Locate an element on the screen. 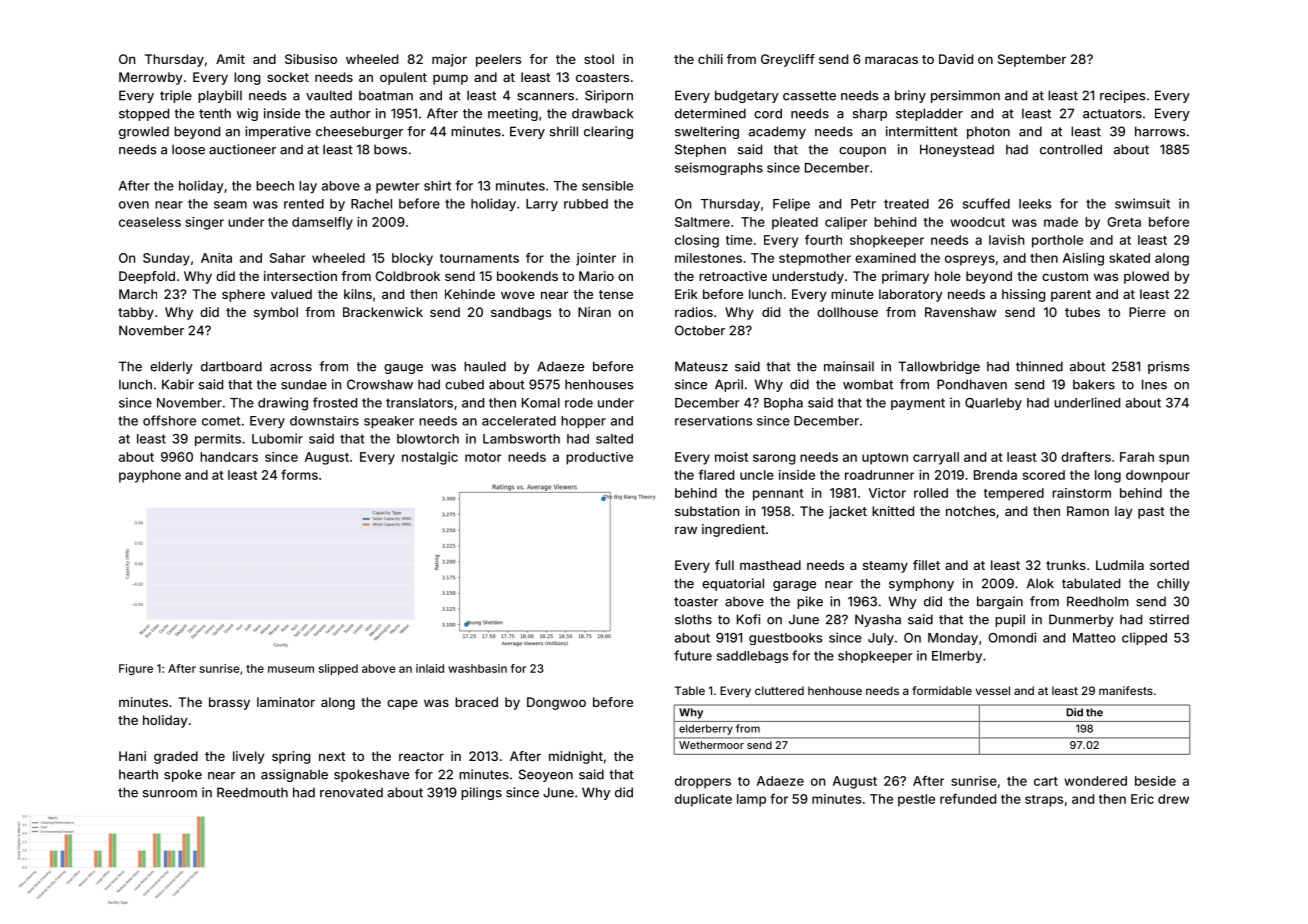  sunroom is located at coordinates (170, 794).
